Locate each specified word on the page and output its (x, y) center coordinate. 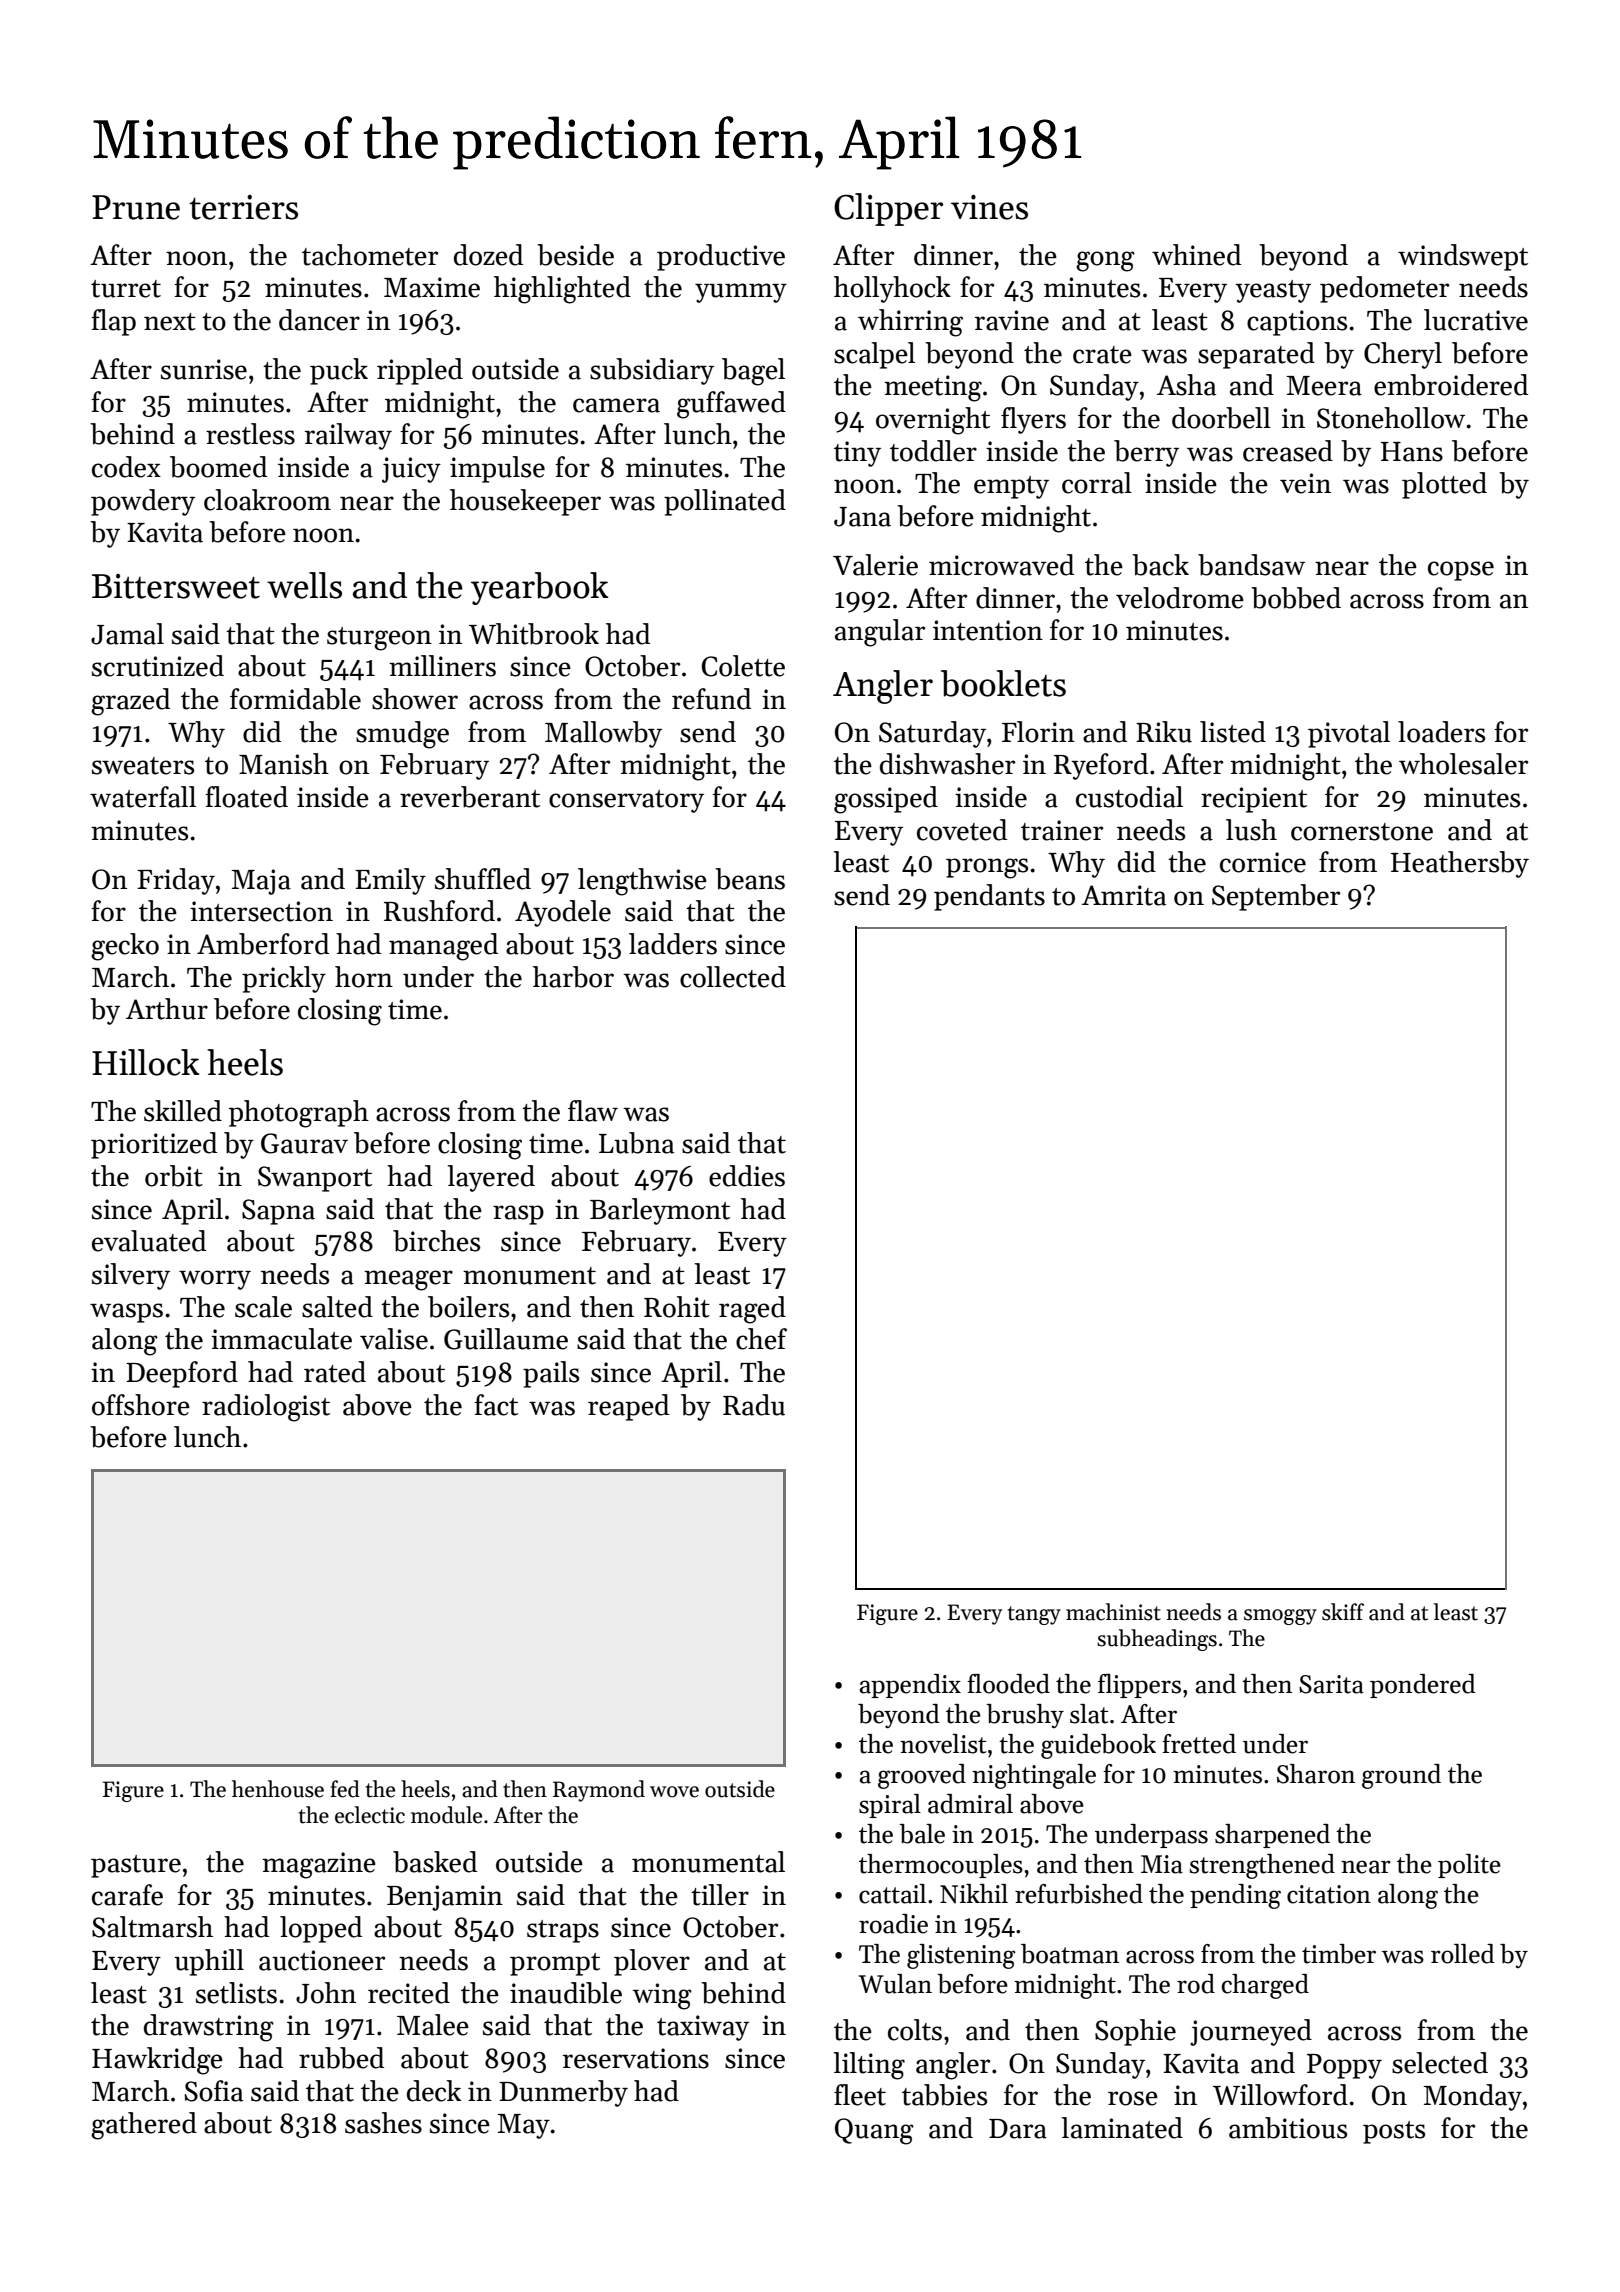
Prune (136, 207)
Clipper (888, 209)
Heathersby (1460, 864)
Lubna (636, 1143)
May (523, 2126)
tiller (720, 1895)
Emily (390, 881)
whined (1196, 255)
